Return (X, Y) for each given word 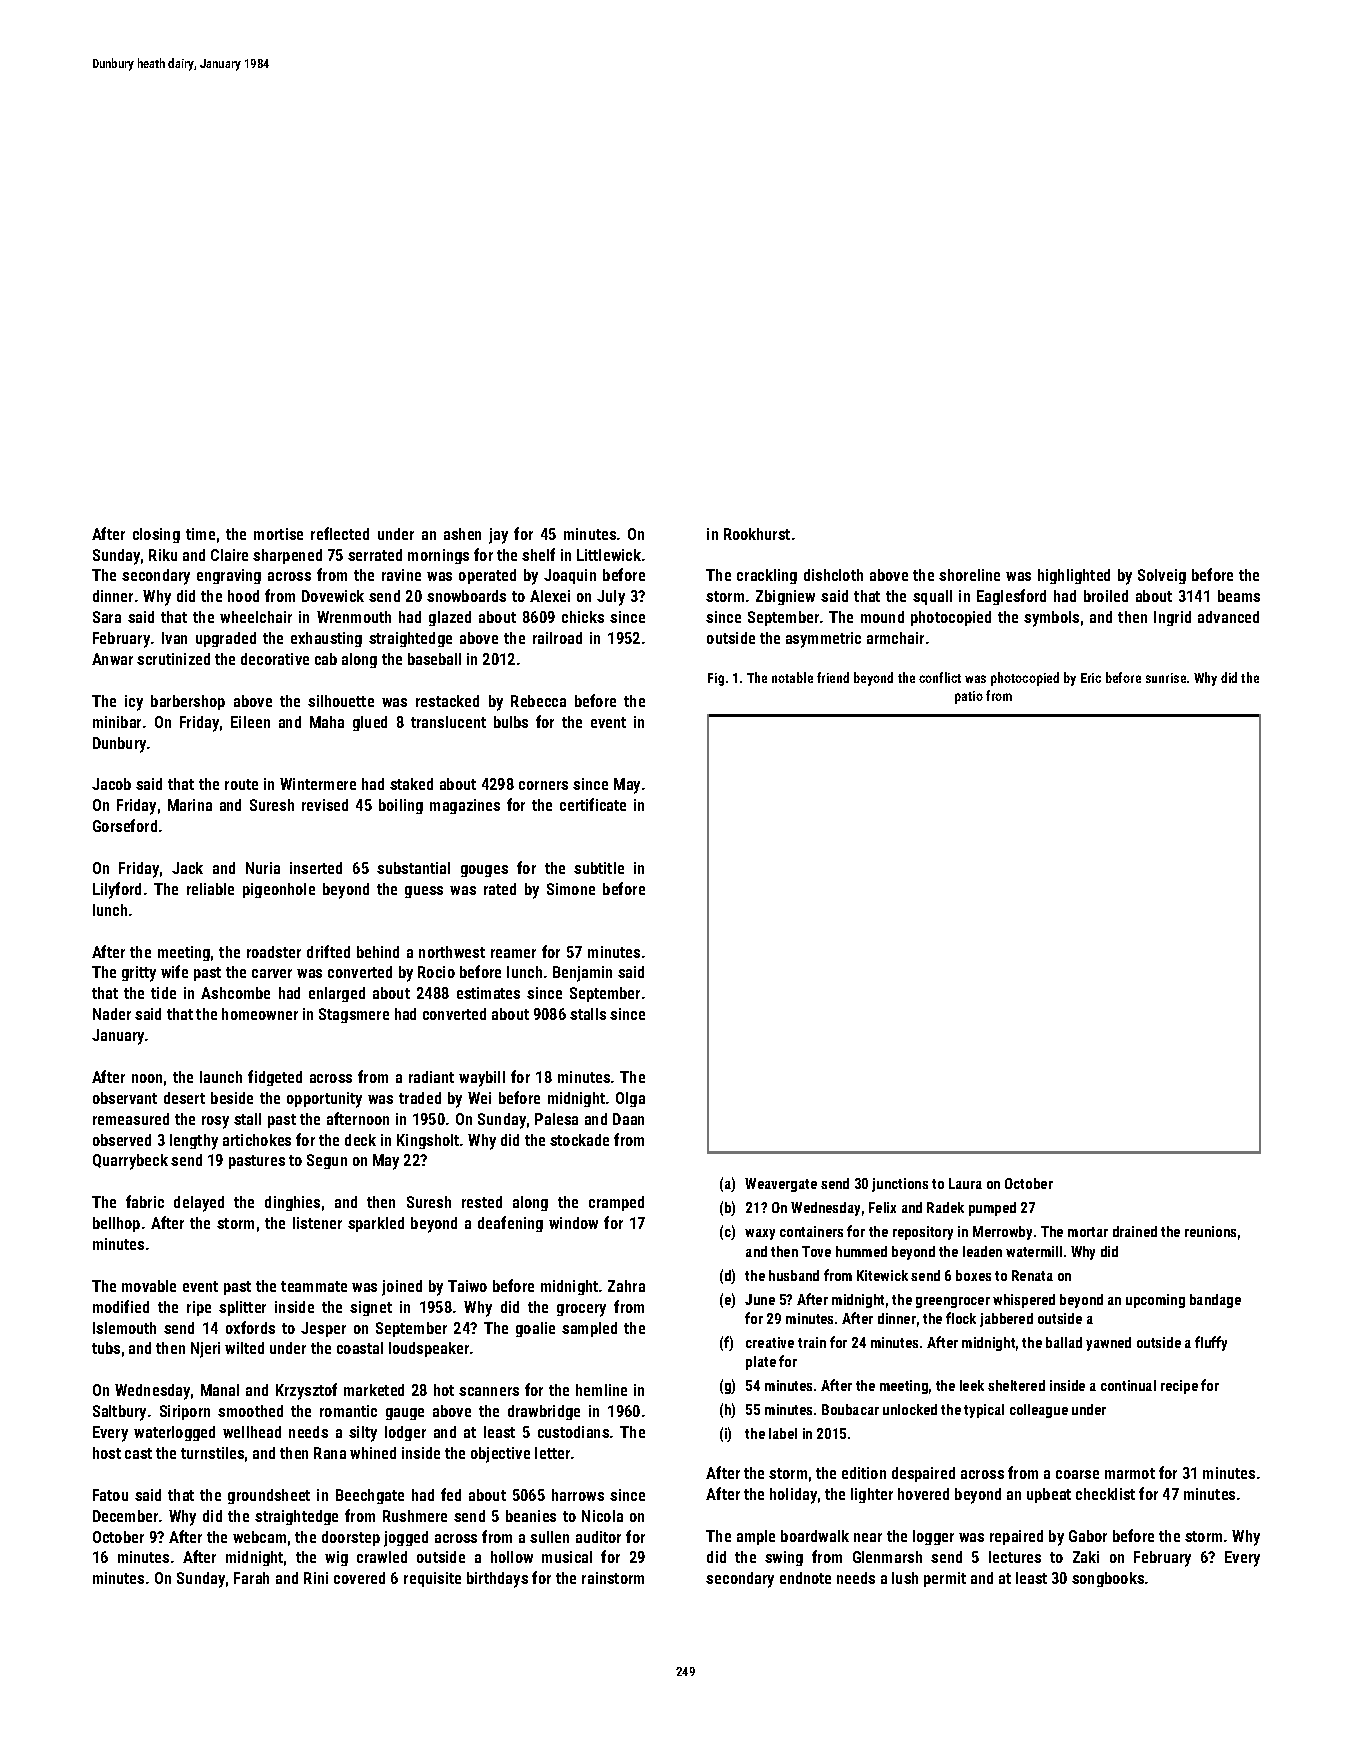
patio (969, 697)
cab (326, 659)
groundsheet (269, 1496)
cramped (616, 1203)
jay (498, 536)
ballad (1064, 1342)
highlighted (1074, 576)
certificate (593, 804)
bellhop (116, 1224)
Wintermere (318, 784)
